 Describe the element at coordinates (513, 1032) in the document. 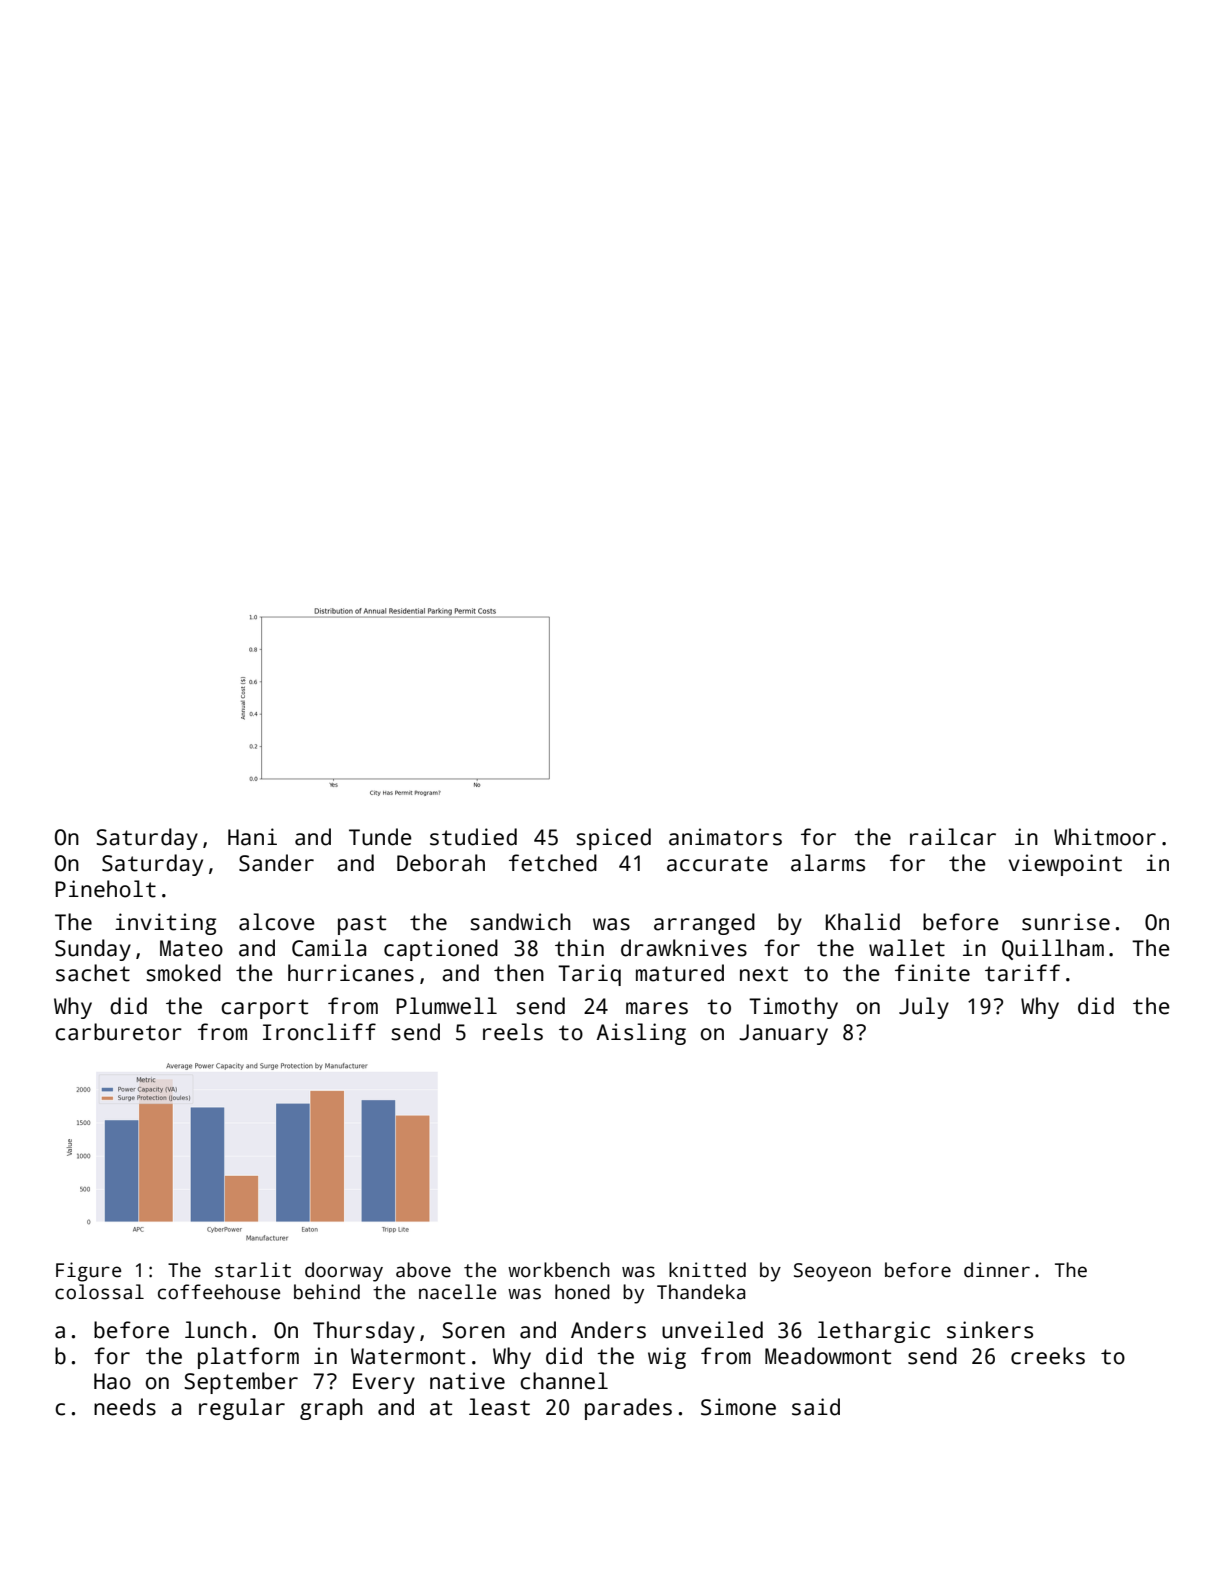

I see `reels` at that location.
